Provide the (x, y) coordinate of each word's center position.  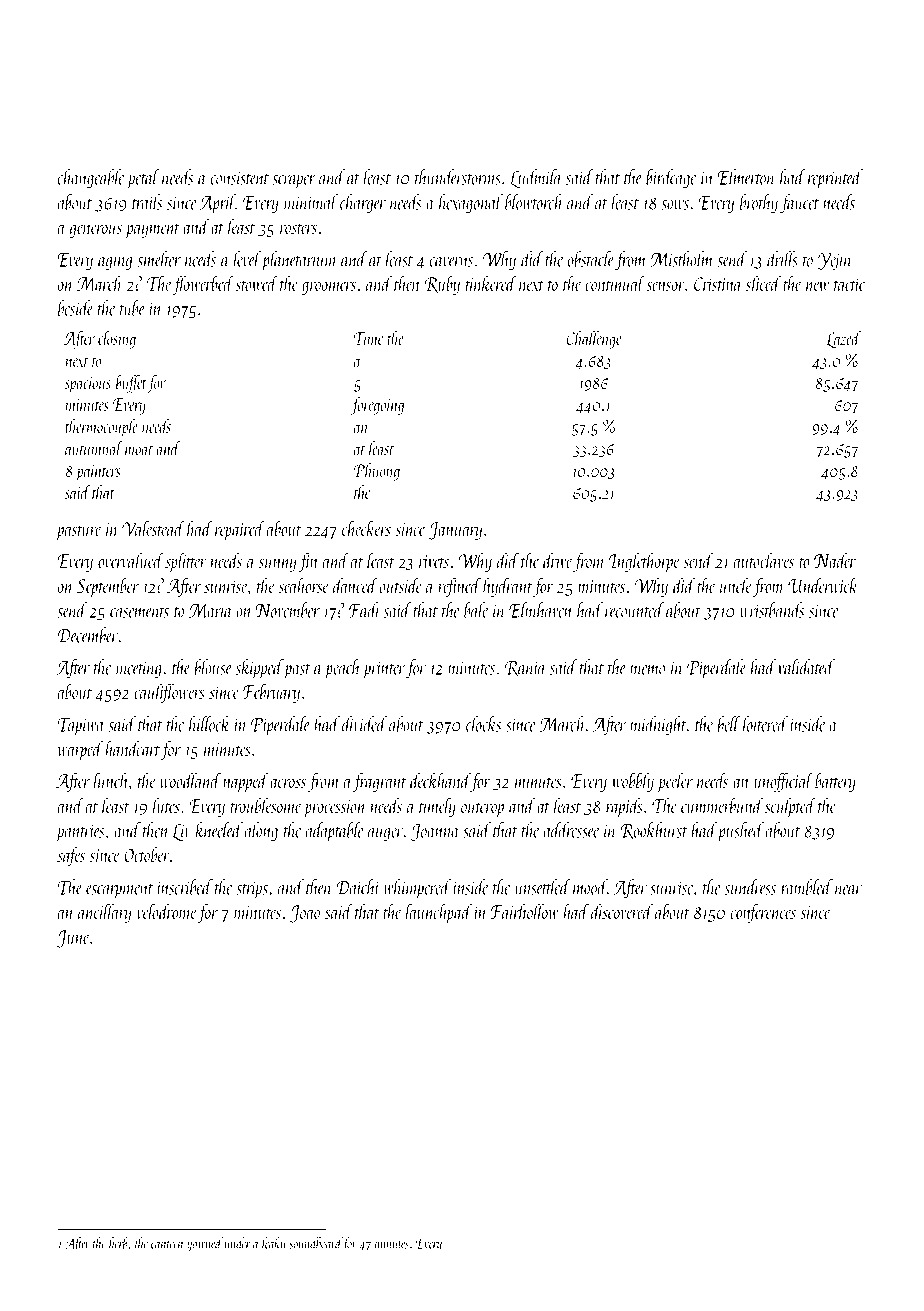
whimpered (417, 889)
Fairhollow (524, 911)
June (73, 939)
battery (835, 782)
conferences (763, 913)
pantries (80, 833)
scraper (294, 182)
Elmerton (746, 177)
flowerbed (203, 285)
